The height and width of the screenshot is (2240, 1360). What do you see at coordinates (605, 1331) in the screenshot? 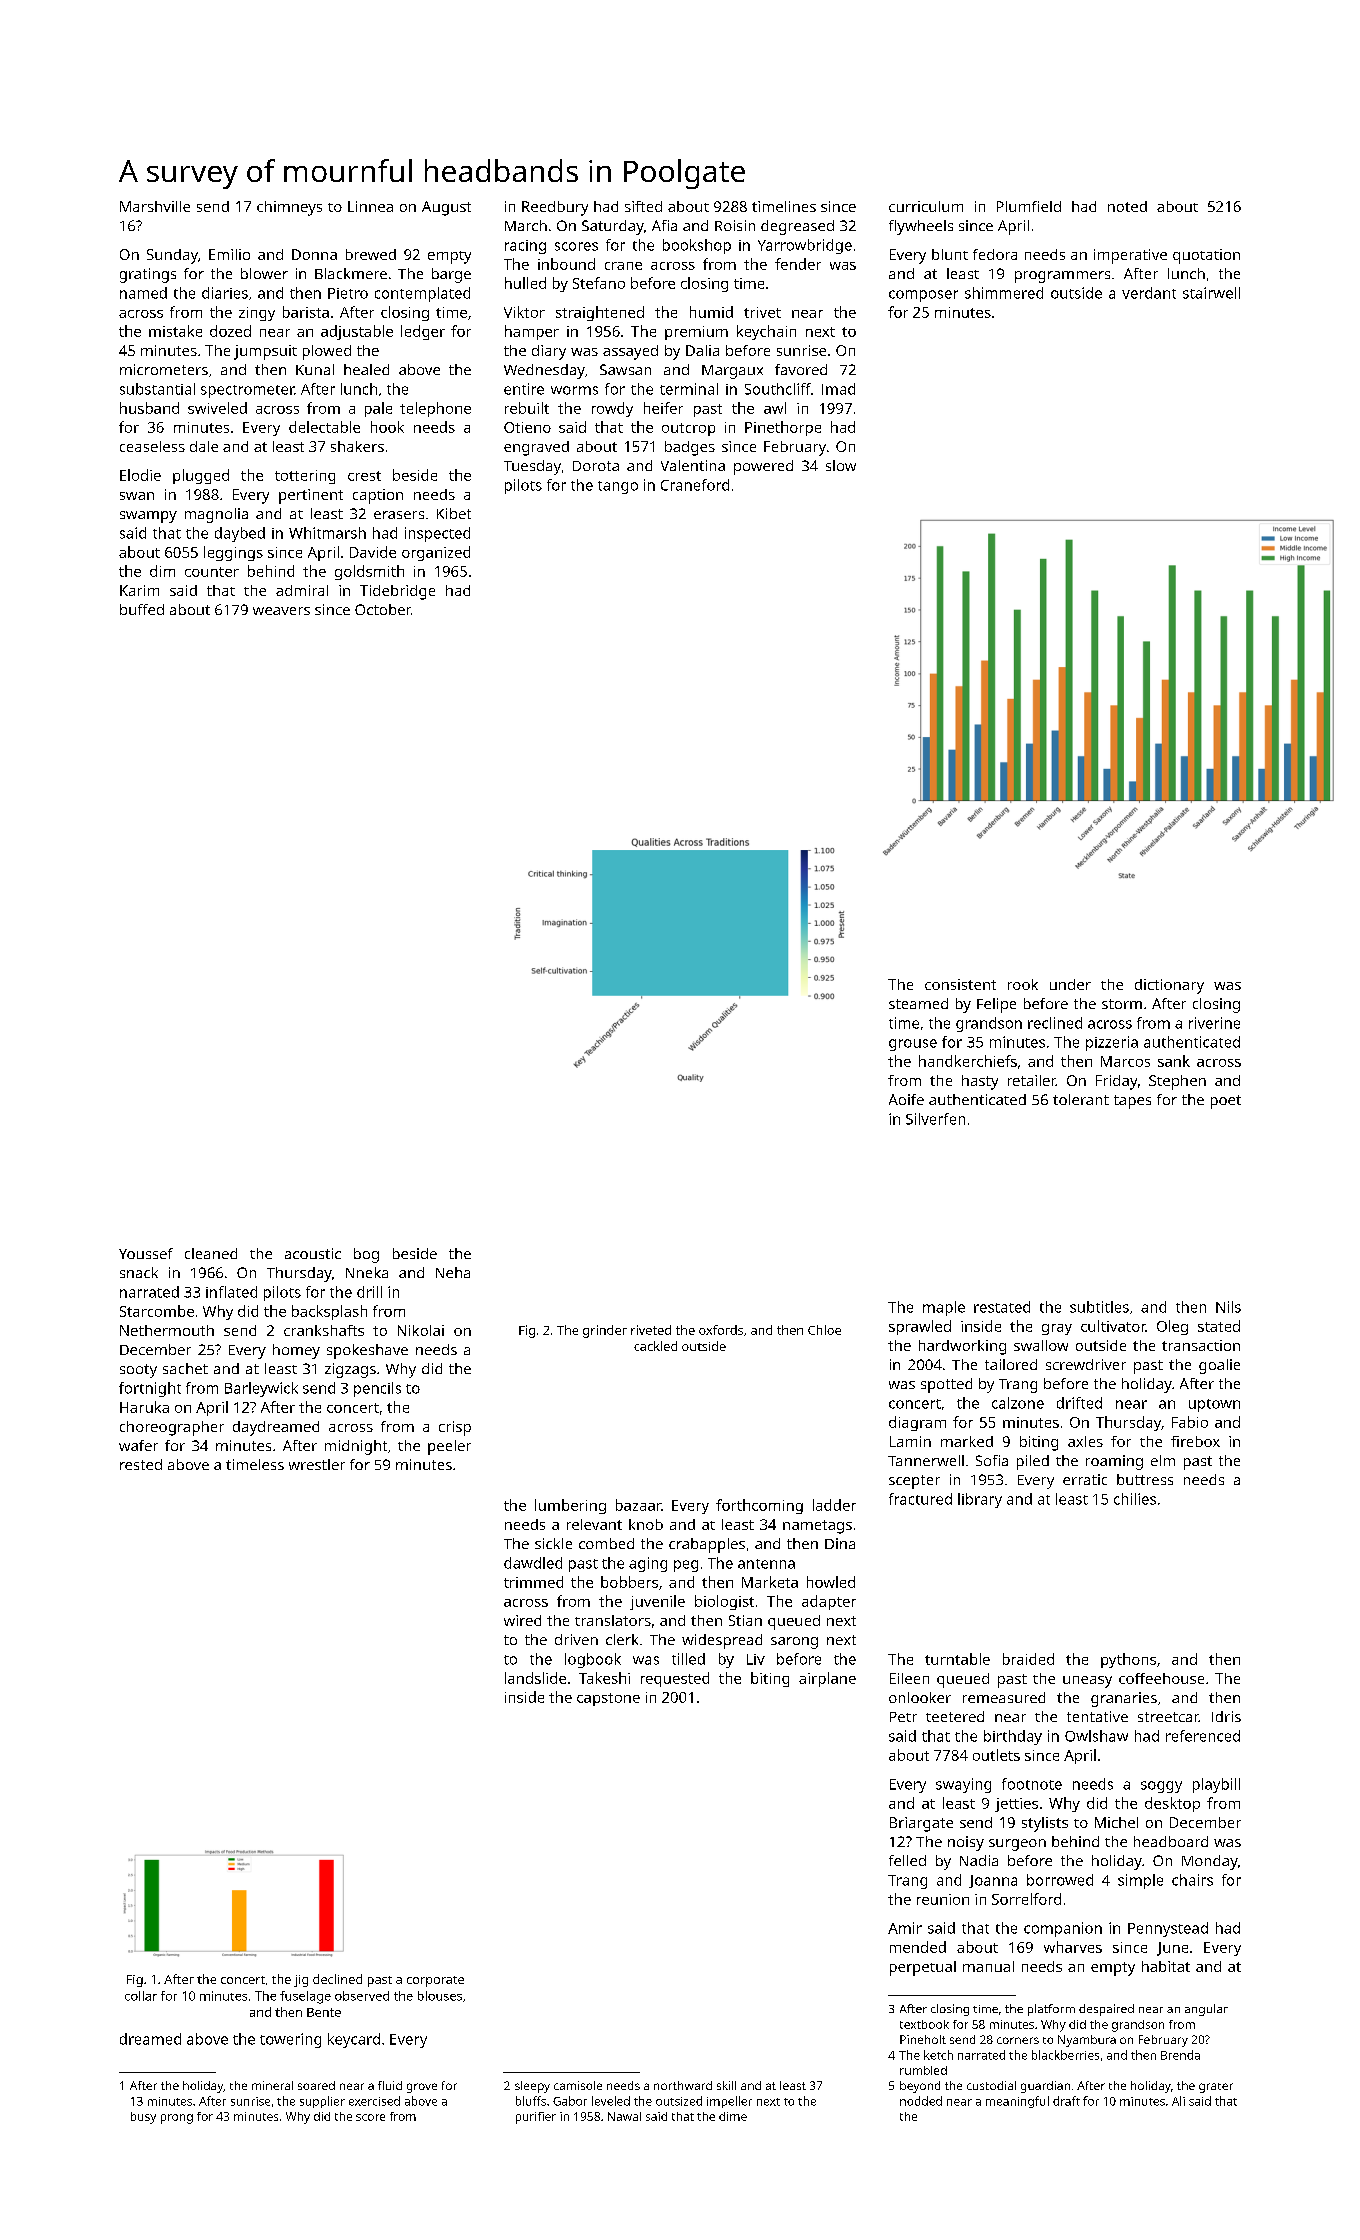
I see `grinder` at bounding box center [605, 1331].
